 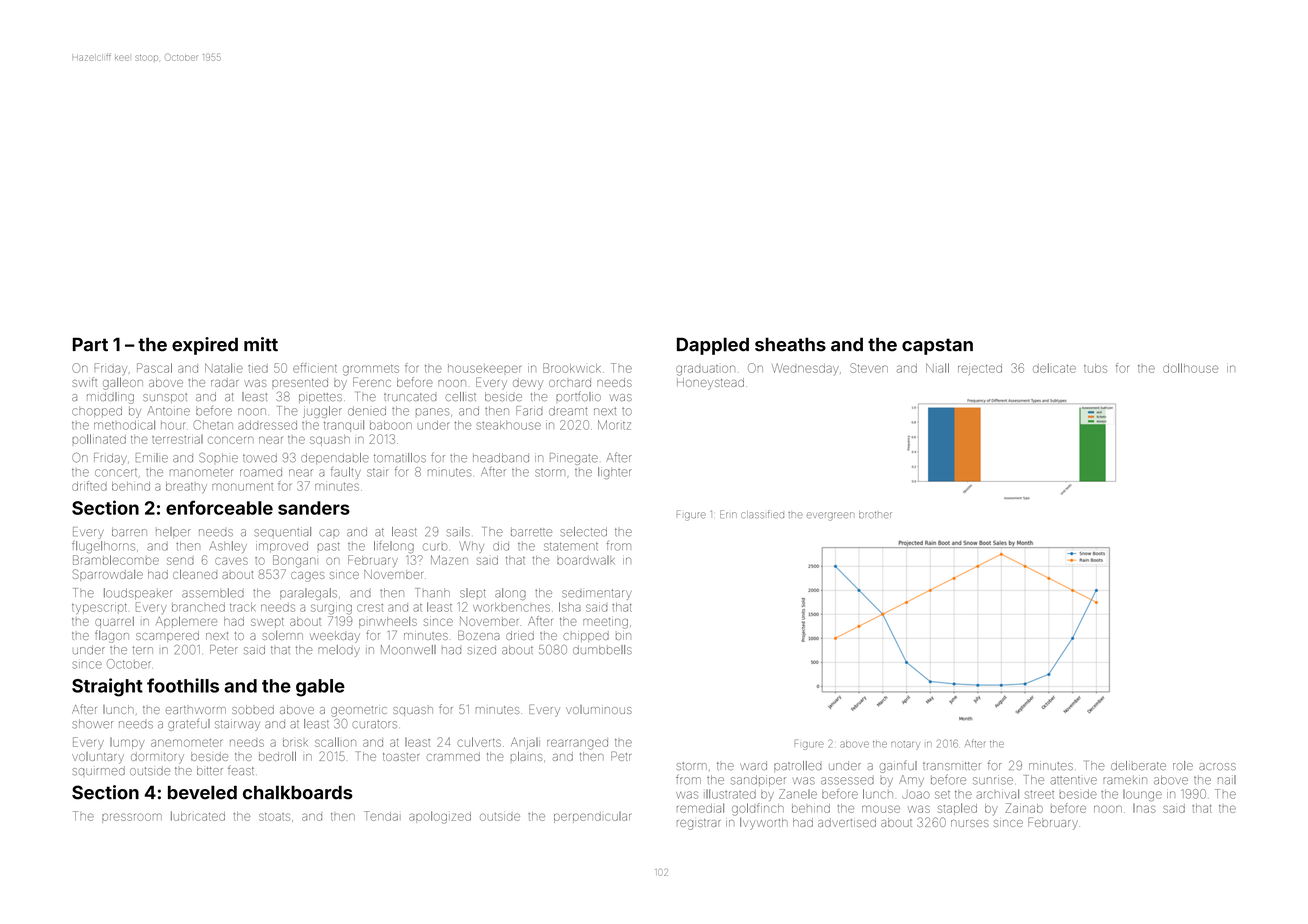 I want to click on bedroll, so click(x=277, y=756).
